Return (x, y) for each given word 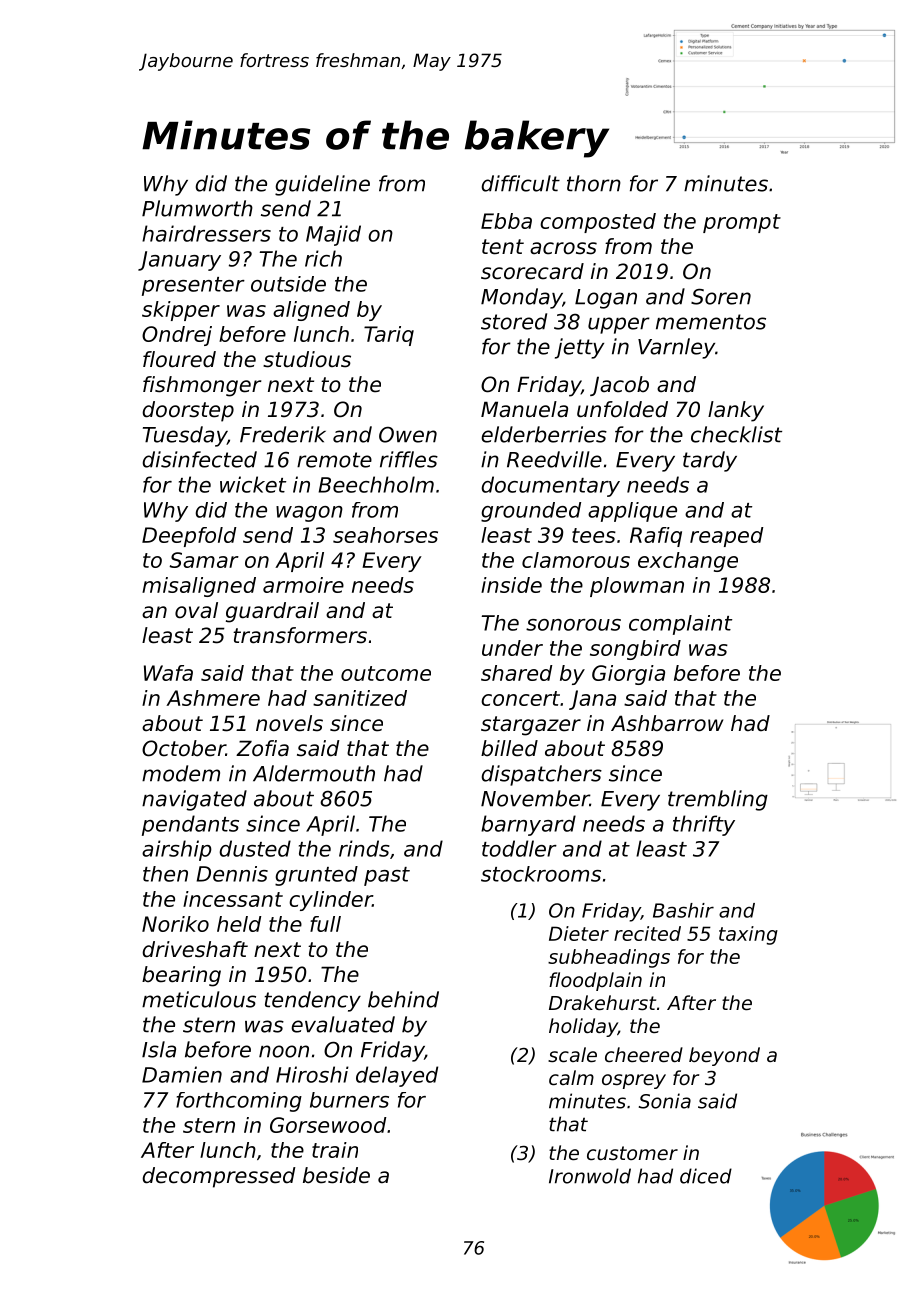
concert (520, 698)
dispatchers (542, 775)
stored (514, 321)
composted (598, 223)
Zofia (262, 748)
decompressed (219, 1177)
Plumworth (197, 208)
